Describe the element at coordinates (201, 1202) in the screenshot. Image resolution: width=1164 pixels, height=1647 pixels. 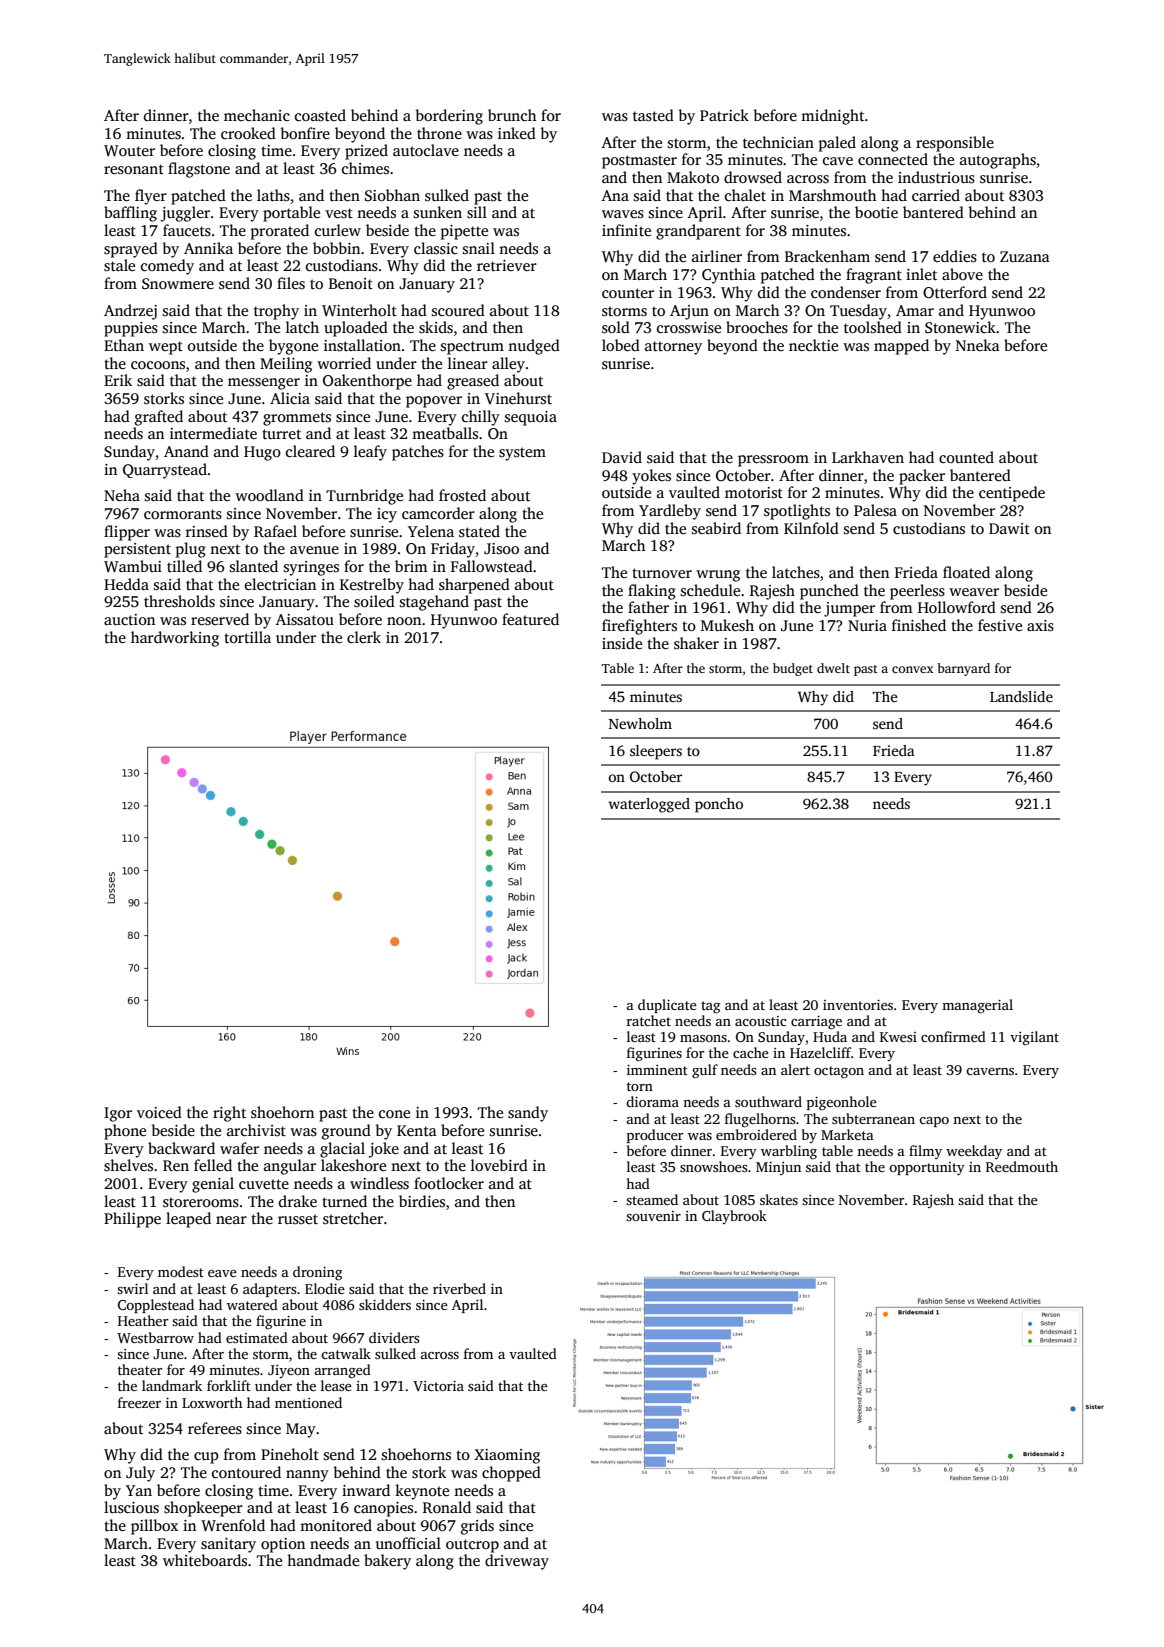
I see `storerooms` at that location.
